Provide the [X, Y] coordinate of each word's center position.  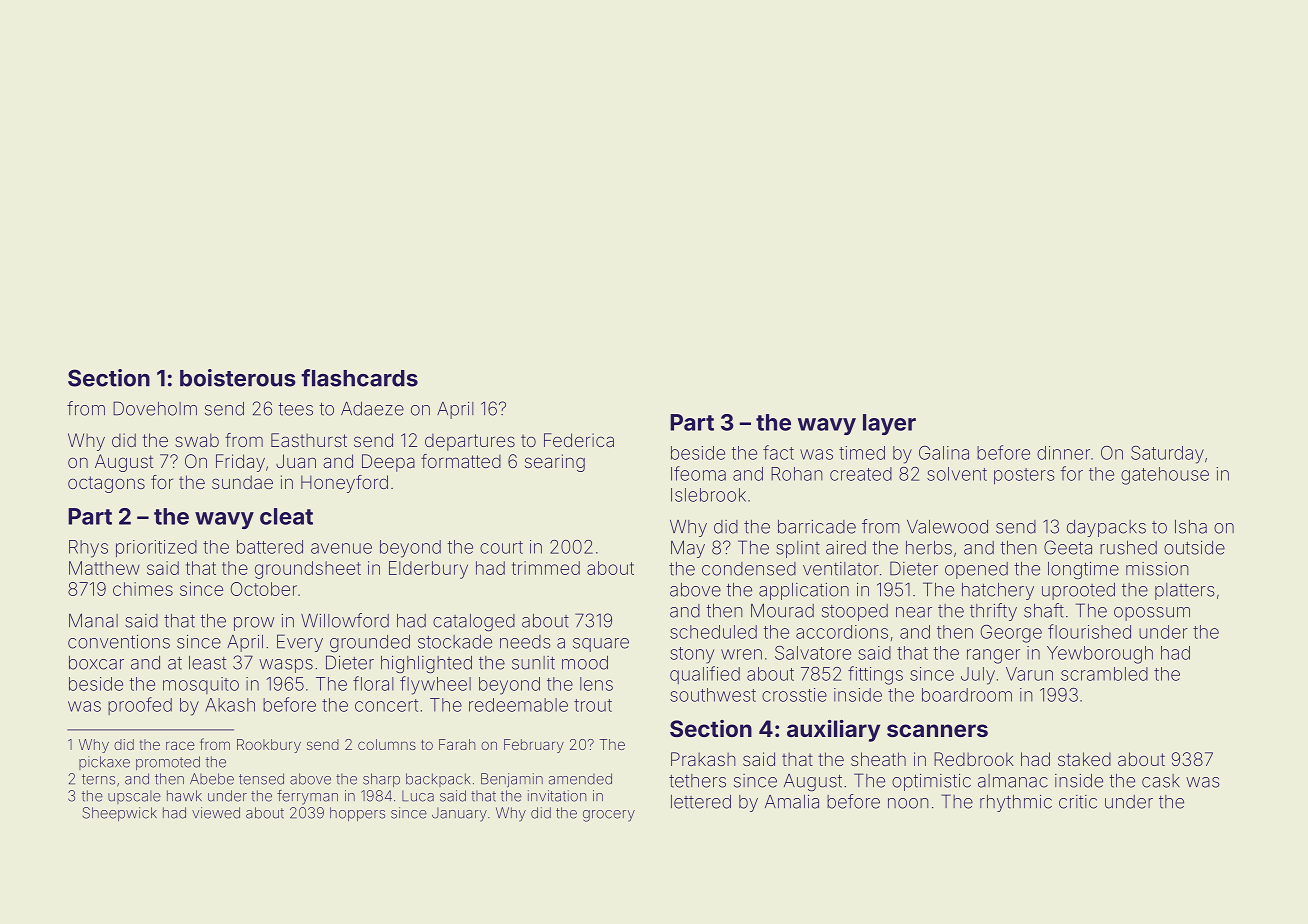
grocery [609, 816]
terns [98, 779]
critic [1078, 802]
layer [889, 424]
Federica [579, 440]
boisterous [238, 378]
